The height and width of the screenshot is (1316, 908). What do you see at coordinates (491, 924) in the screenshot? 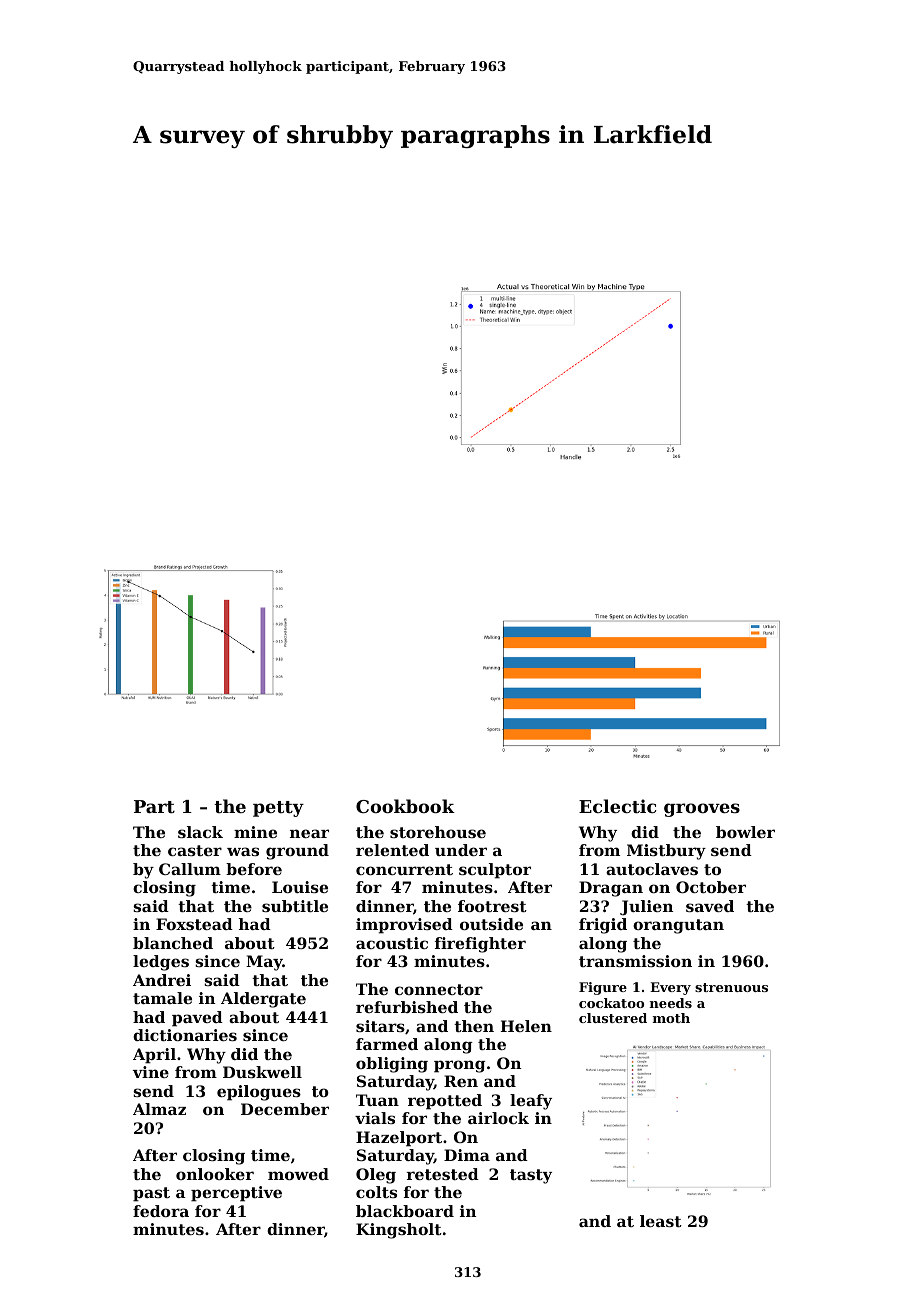
I see `outside` at bounding box center [491, 924].
